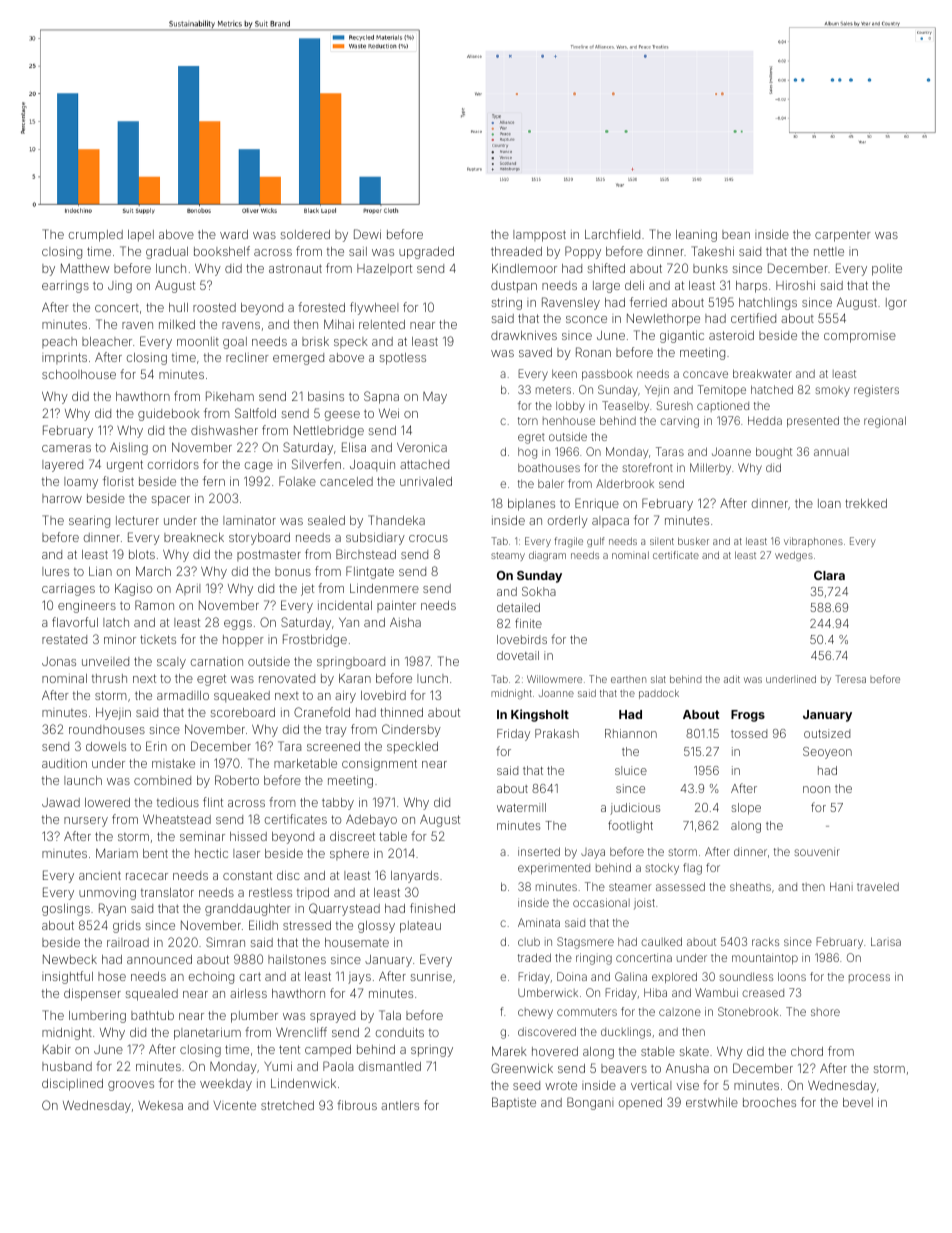 The height and width of the page is (1233, 952). Describe the element at coordinates (131, 1086) in the page. I see `grooves` at that location.
